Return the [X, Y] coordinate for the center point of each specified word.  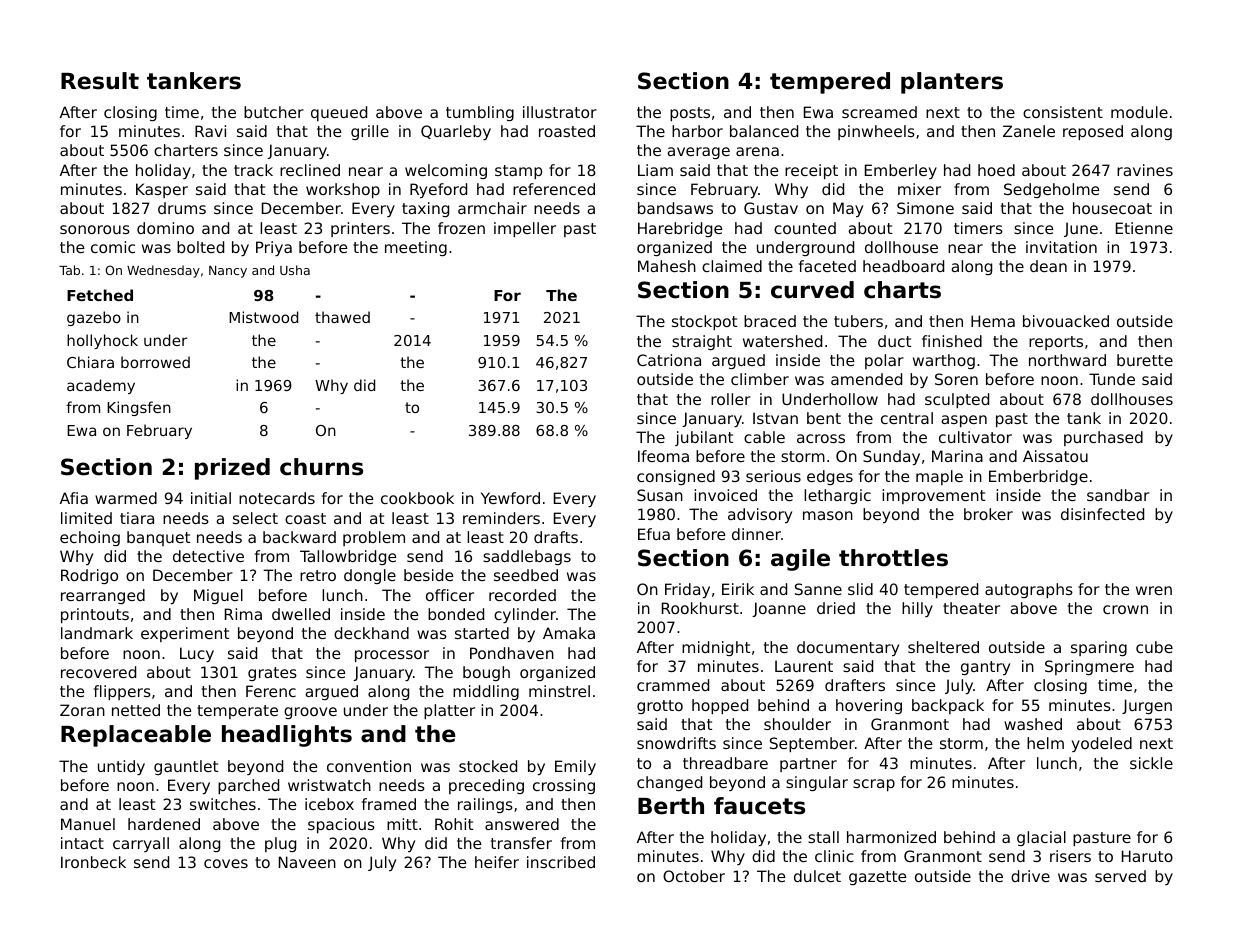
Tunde [1112, 379]
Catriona [669, 360]
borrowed [155, 362]
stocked [488, 766]
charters [186, 150]
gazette [877, 878]
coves [226, 863]
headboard [903, 266]
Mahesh [667, 266]
